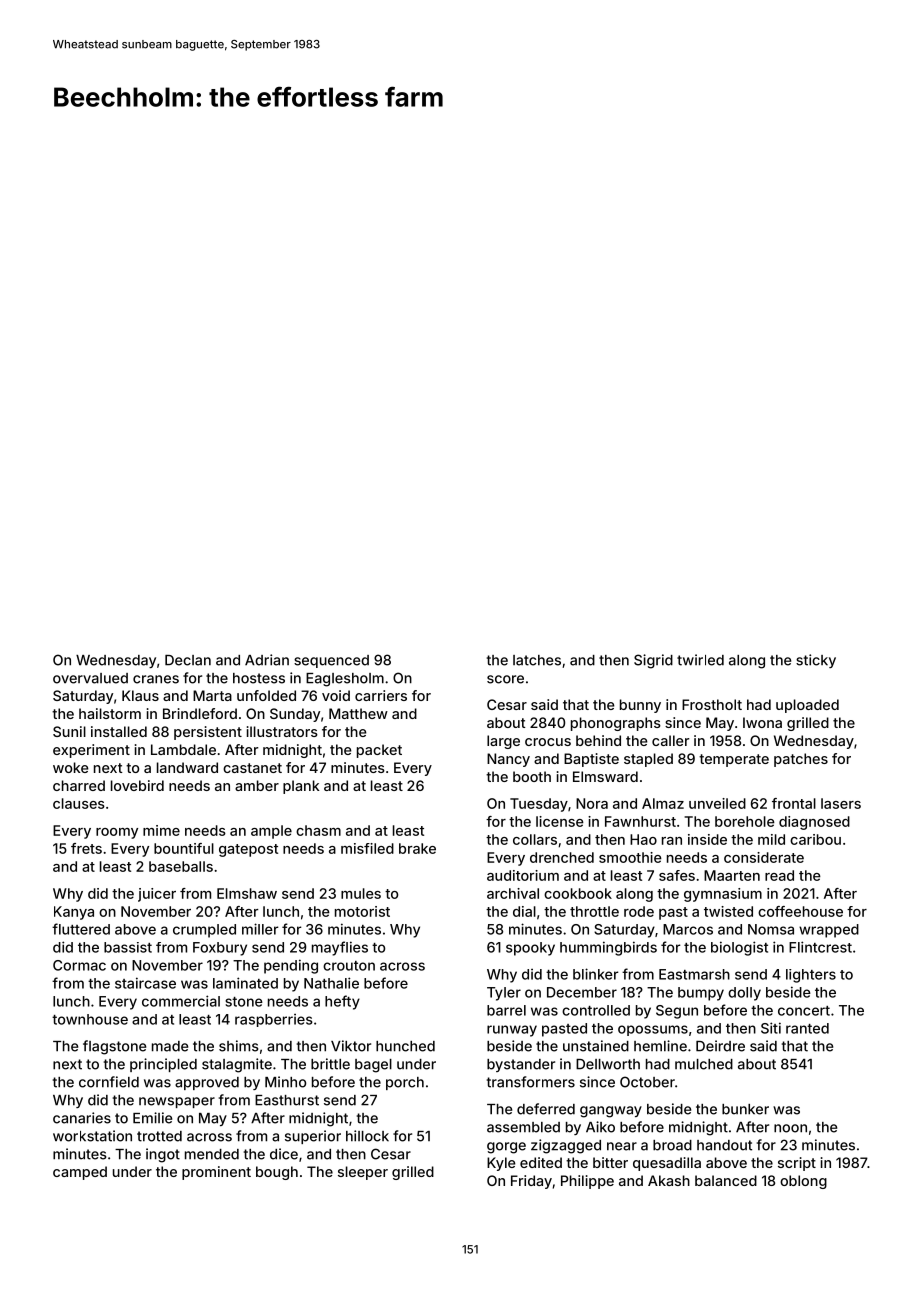 This screenshot has width=924, height=1314. What do you see at coordinates (647, 1082) in the screenshot?
I see `October` at bounding box center [647, 1082].
